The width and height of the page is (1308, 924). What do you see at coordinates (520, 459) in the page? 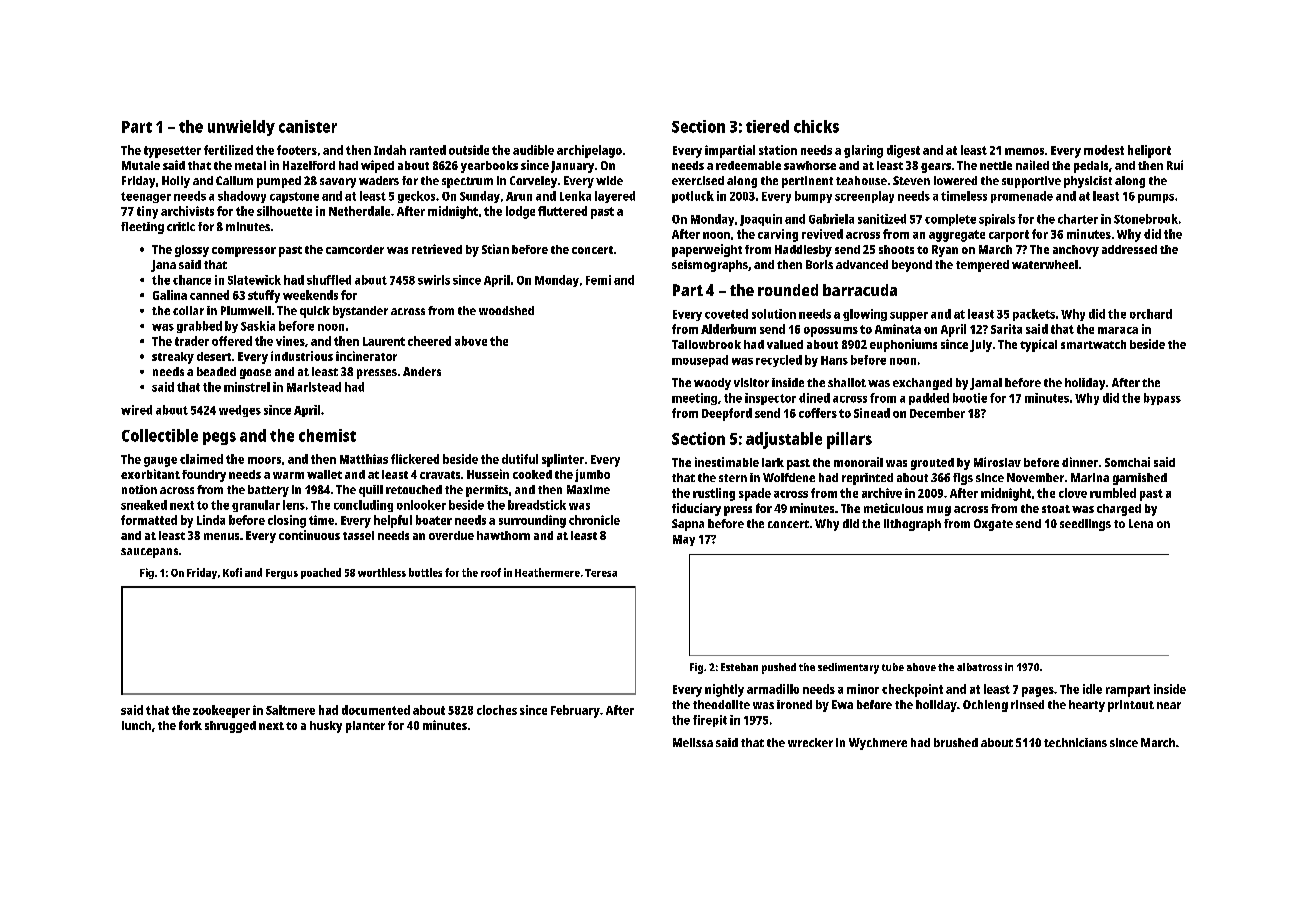
I see `dutiful` at bounding box center [520, 459].
